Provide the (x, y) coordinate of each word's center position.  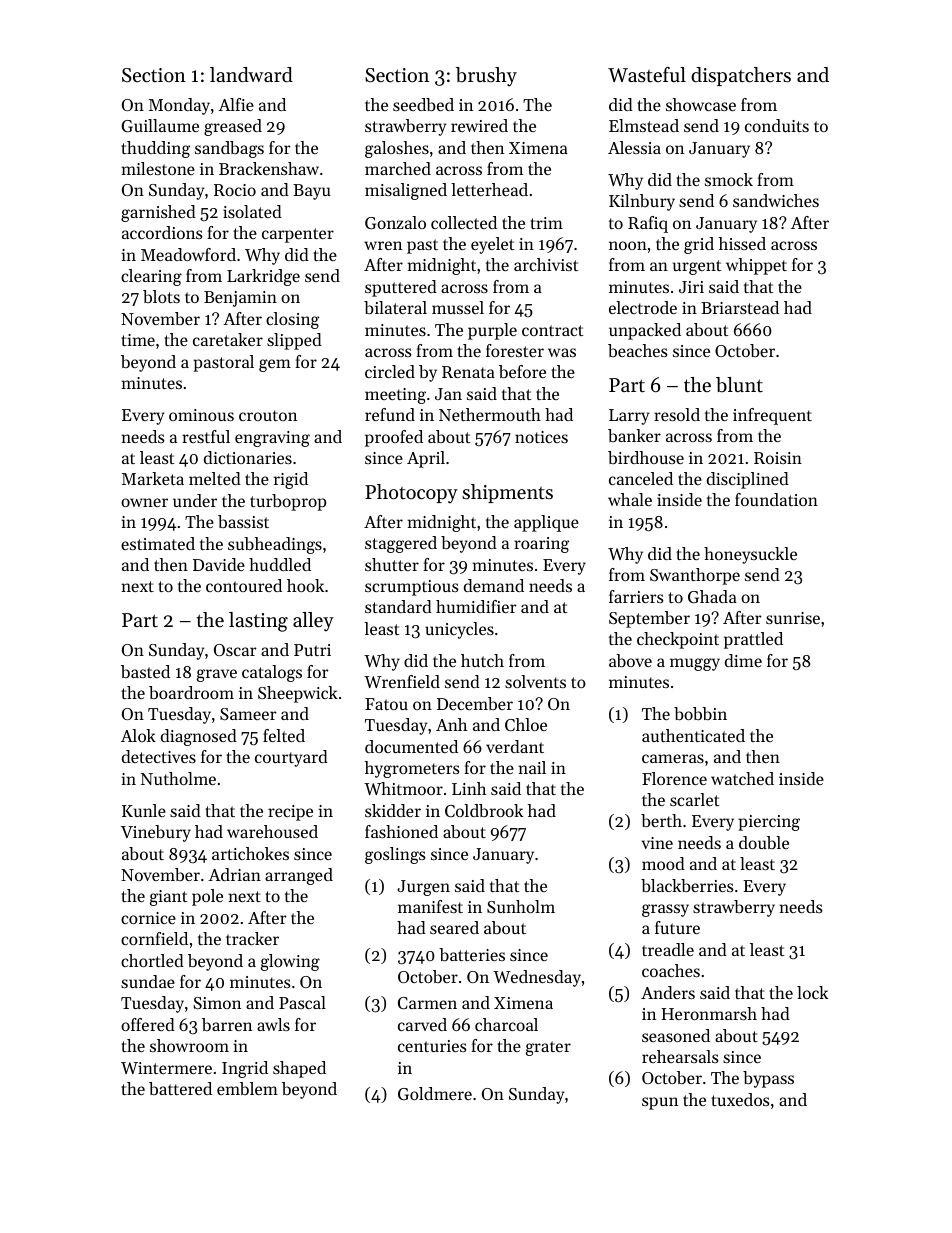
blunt (739, 385)
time (138, 340)
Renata (468, 372)
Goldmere (435, 1093)
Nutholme (178, 778)
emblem (247, 1088)
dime (743, 660)
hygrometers (412, 769)
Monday (179, 106)
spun (660, 1103)
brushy (486, 77)
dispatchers (741, 76)
